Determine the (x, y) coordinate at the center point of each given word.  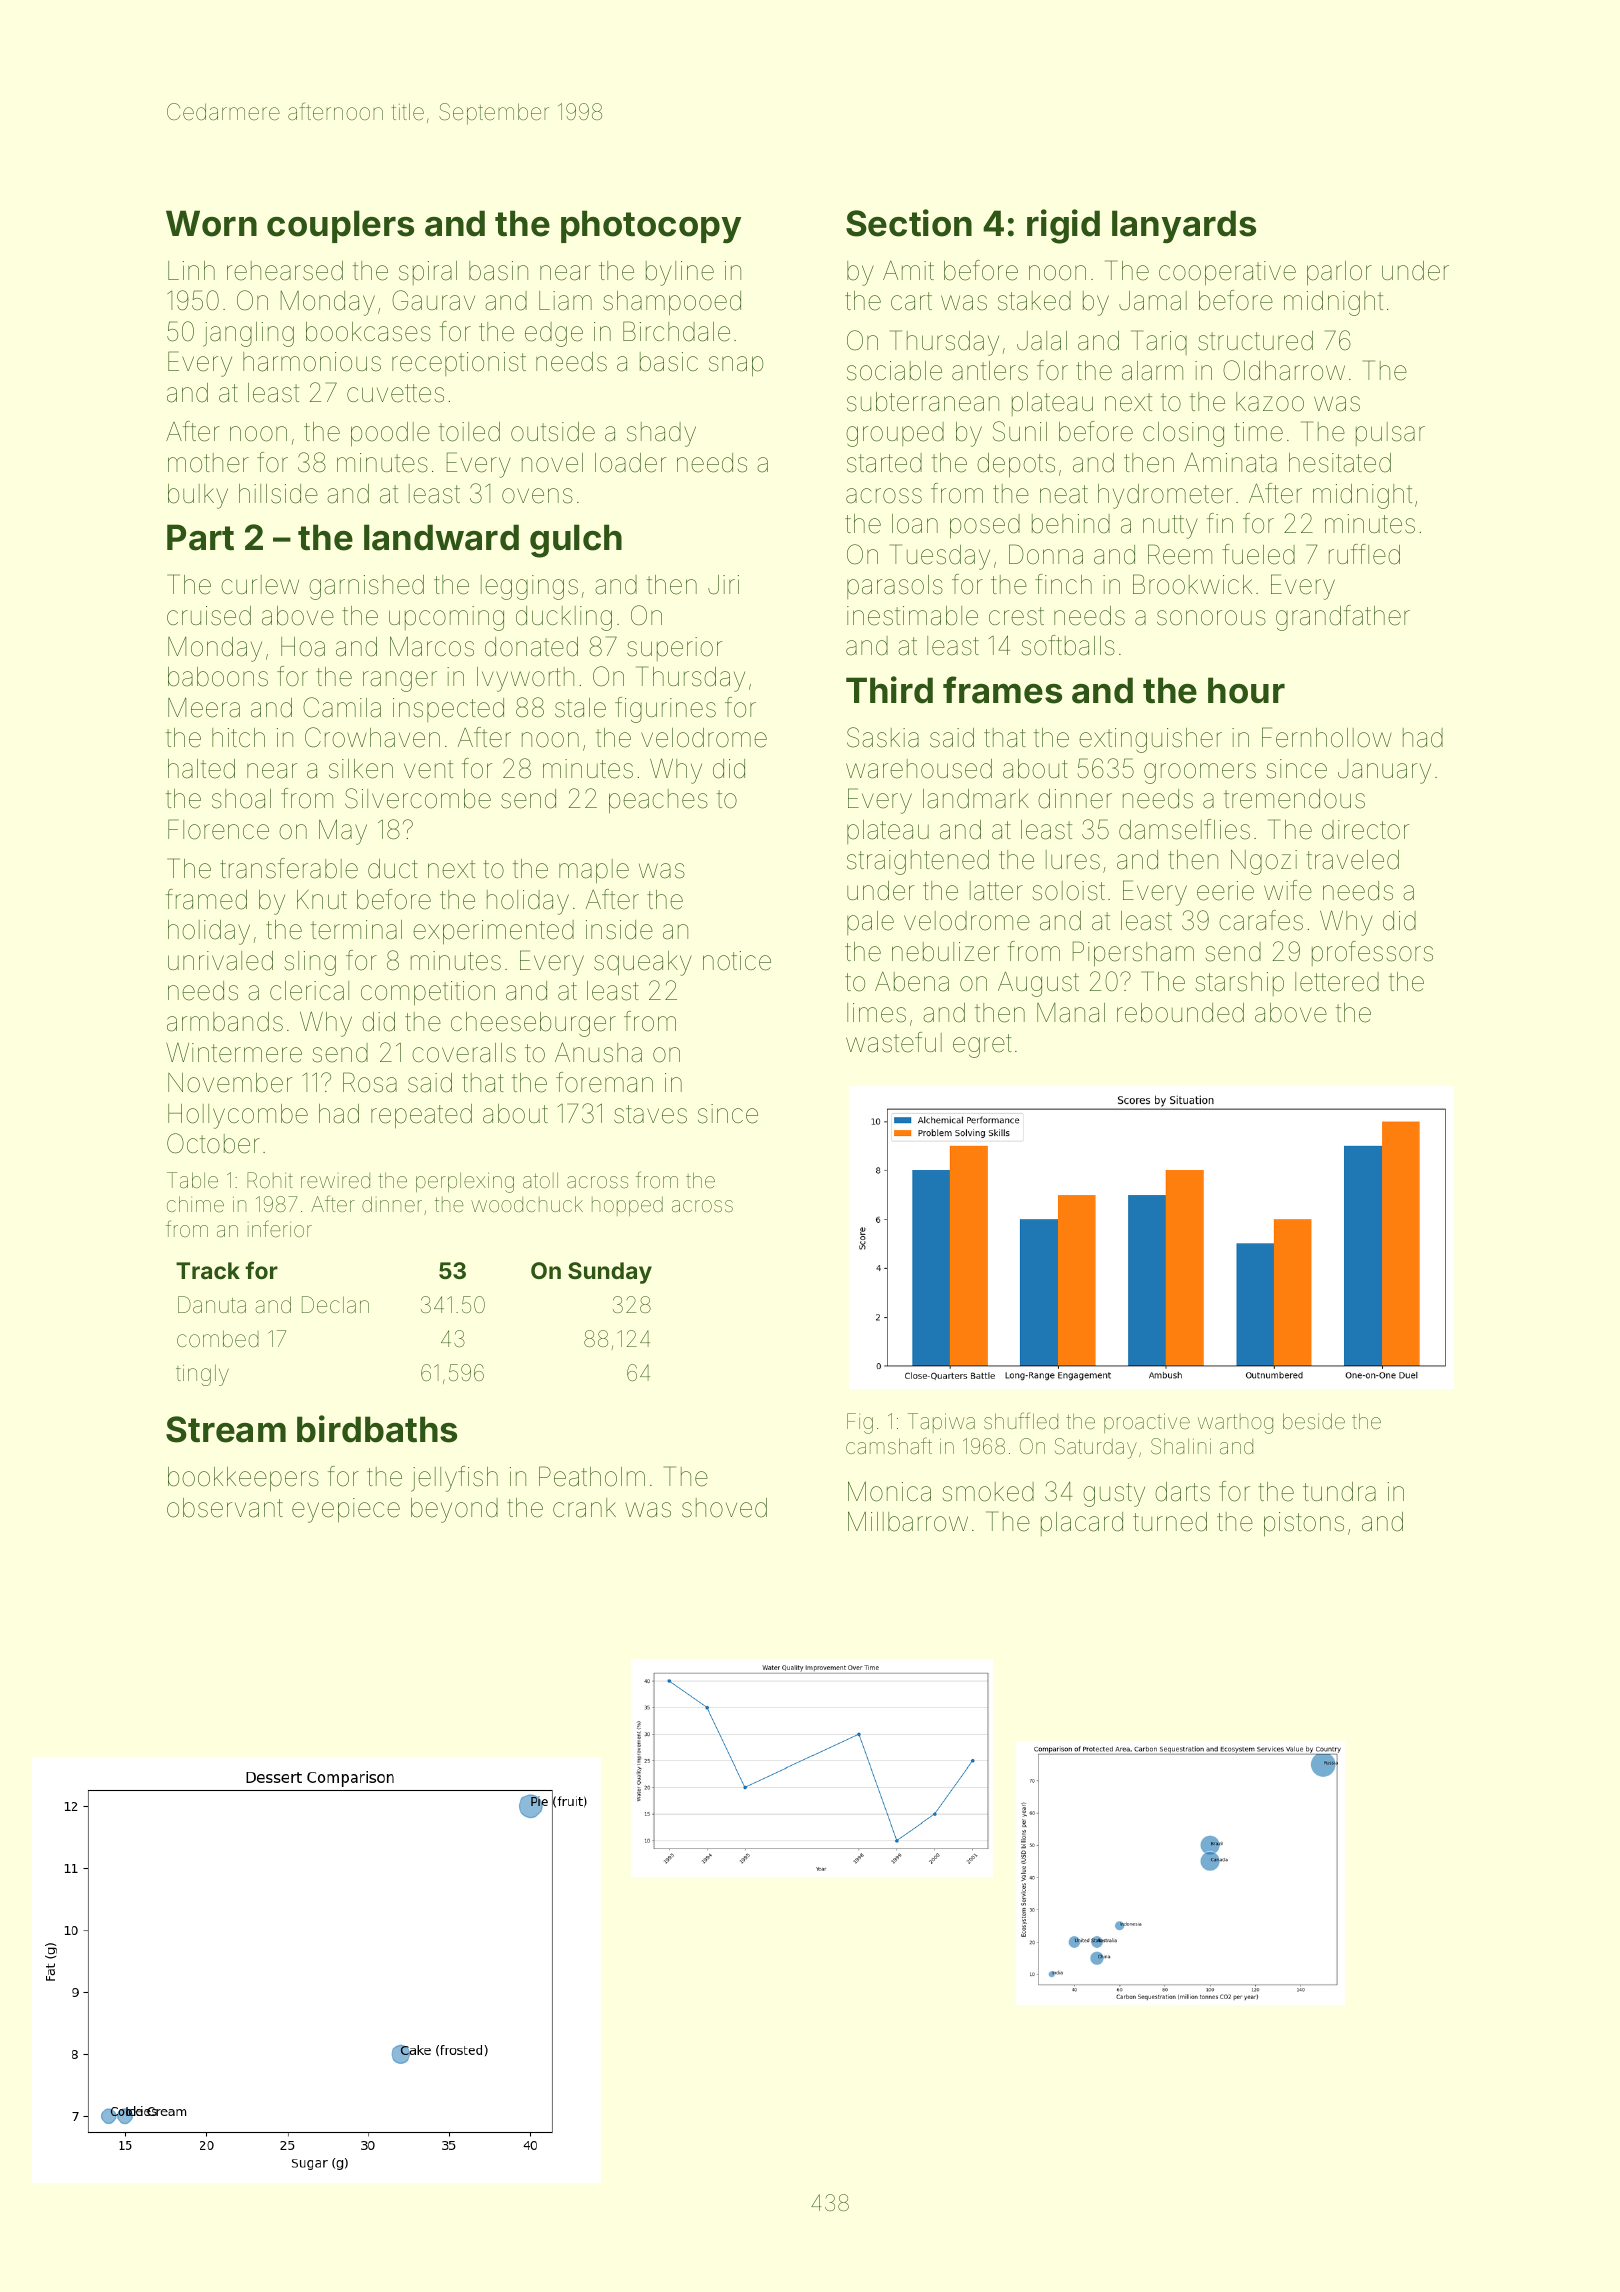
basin (498, 271)
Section (909, 223)
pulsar (1390, 434)
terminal (356, 930)
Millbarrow (908, 1521)
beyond (454, 1510)
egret (982, 1046)
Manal (1071, 1013)
